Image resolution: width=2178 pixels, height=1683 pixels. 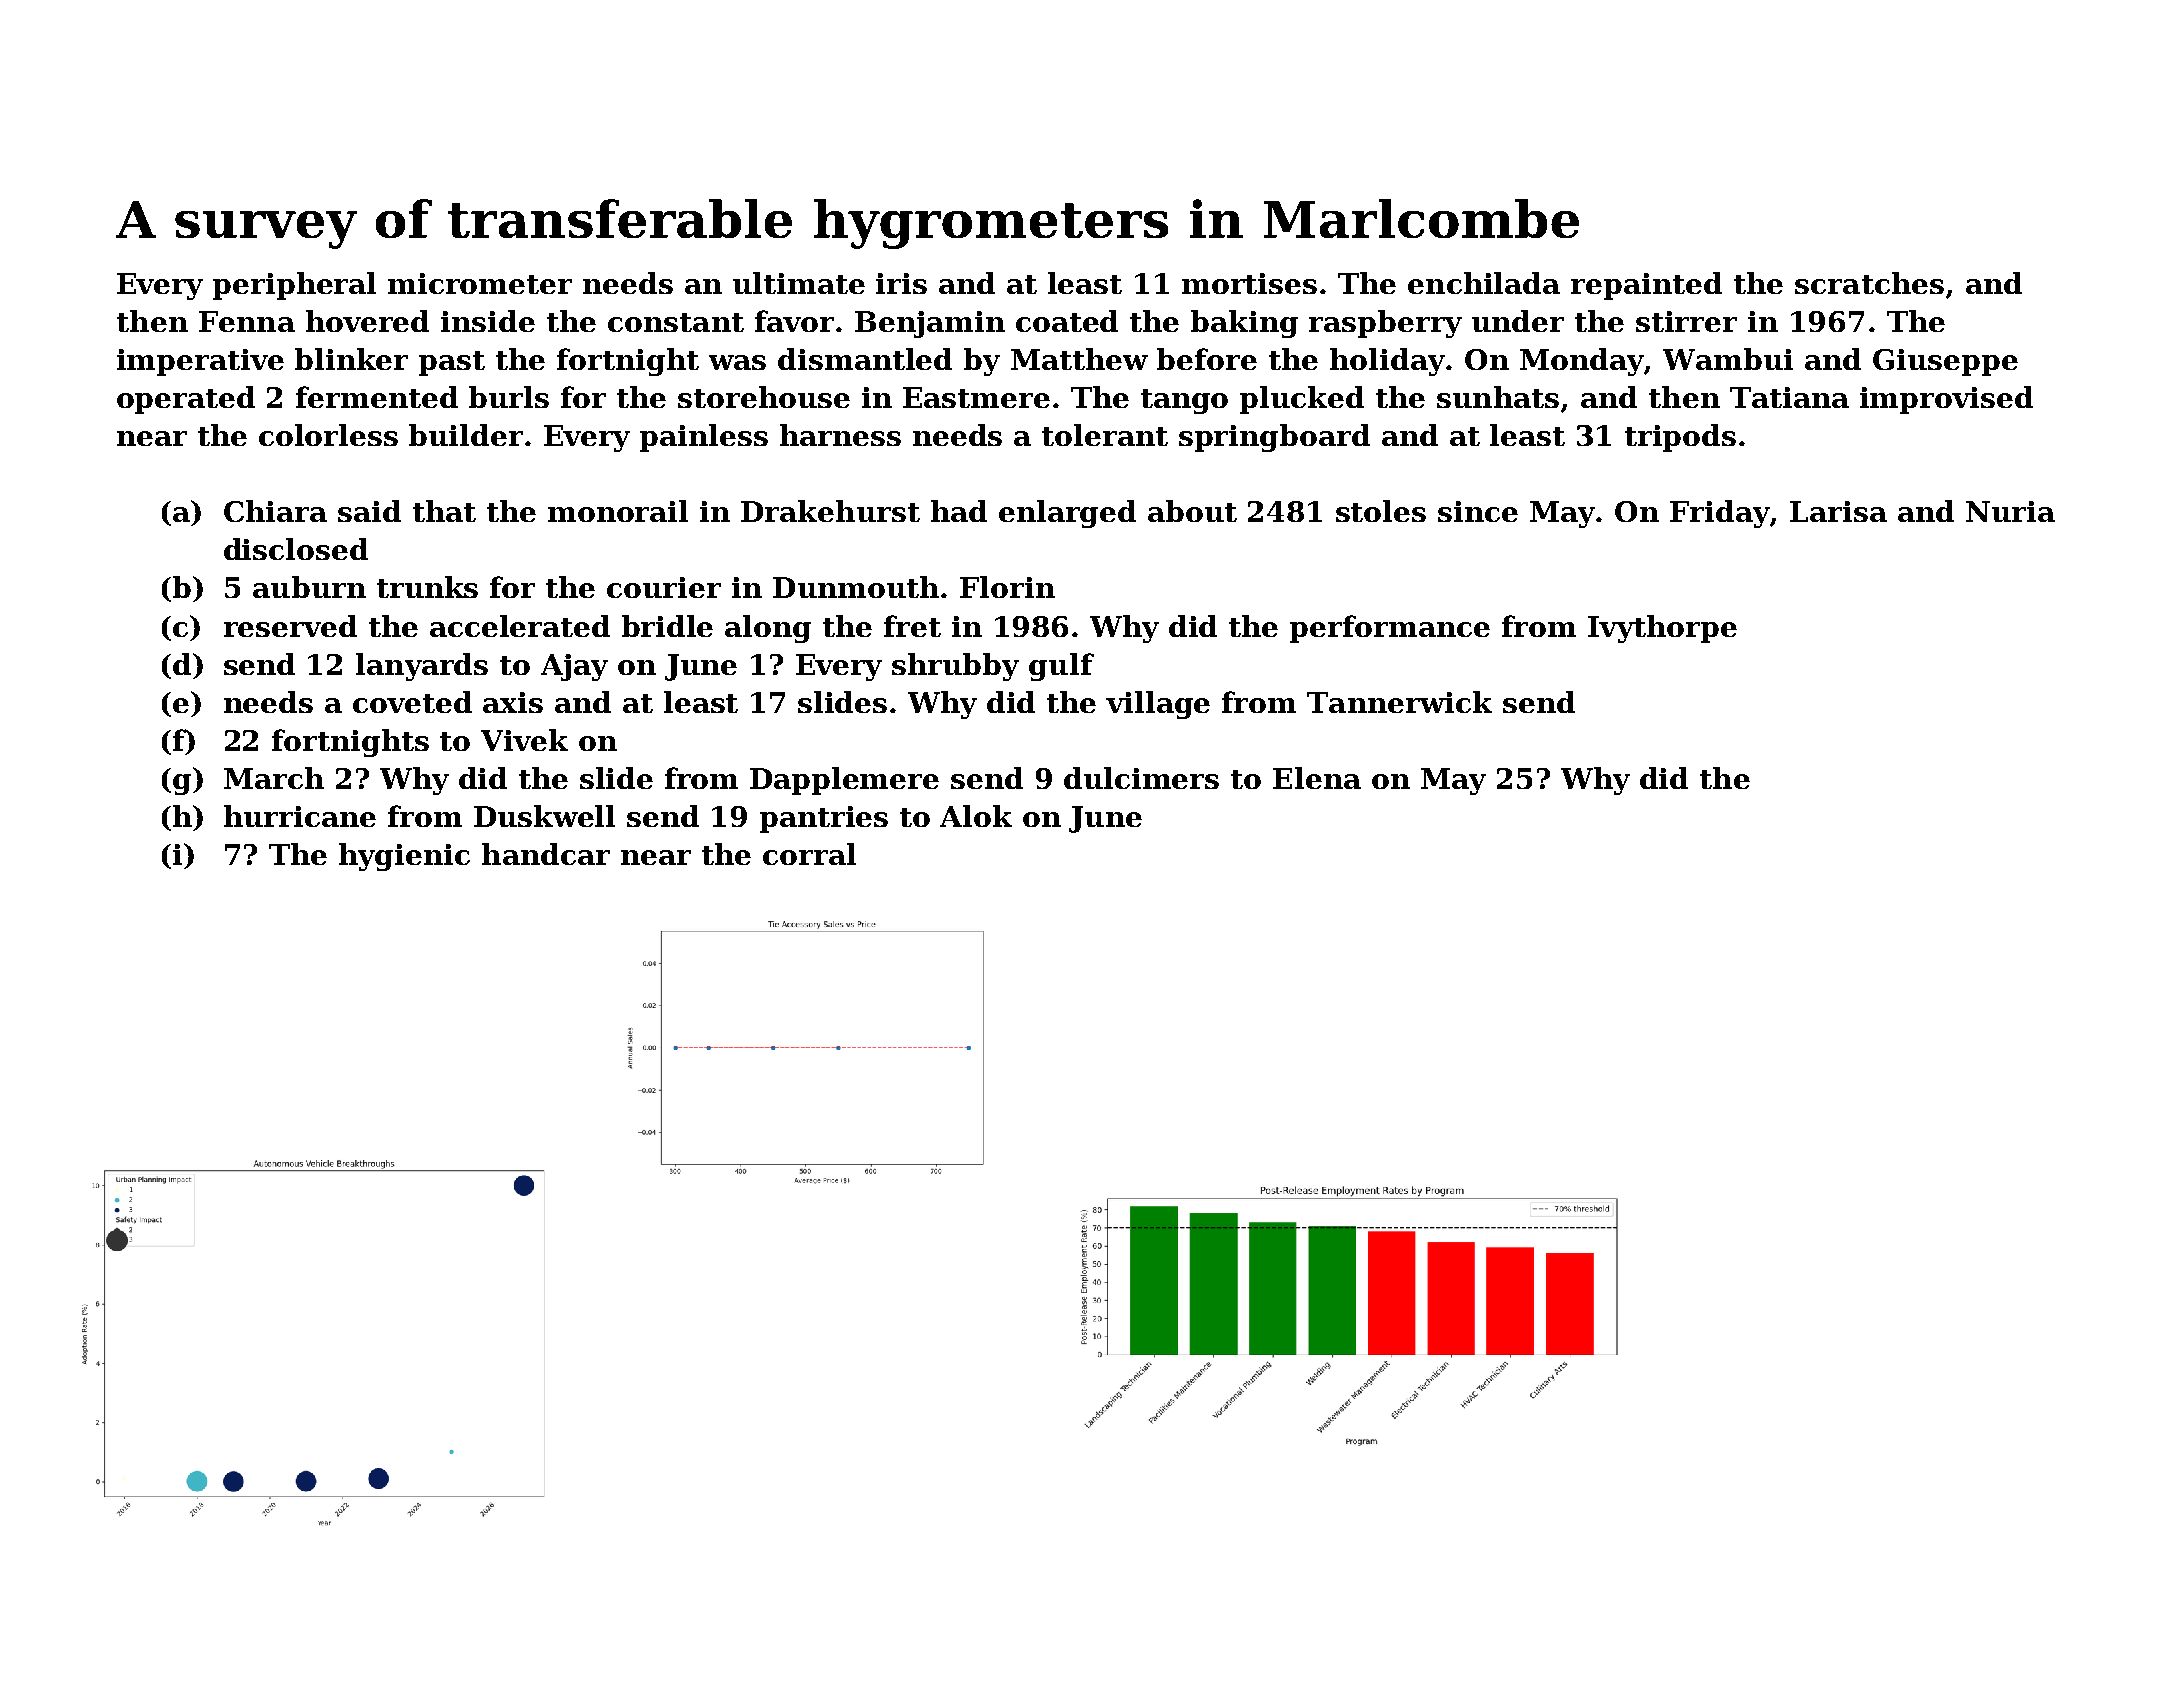 I want to click on Drakehurst, so click(x=830, y=511).
